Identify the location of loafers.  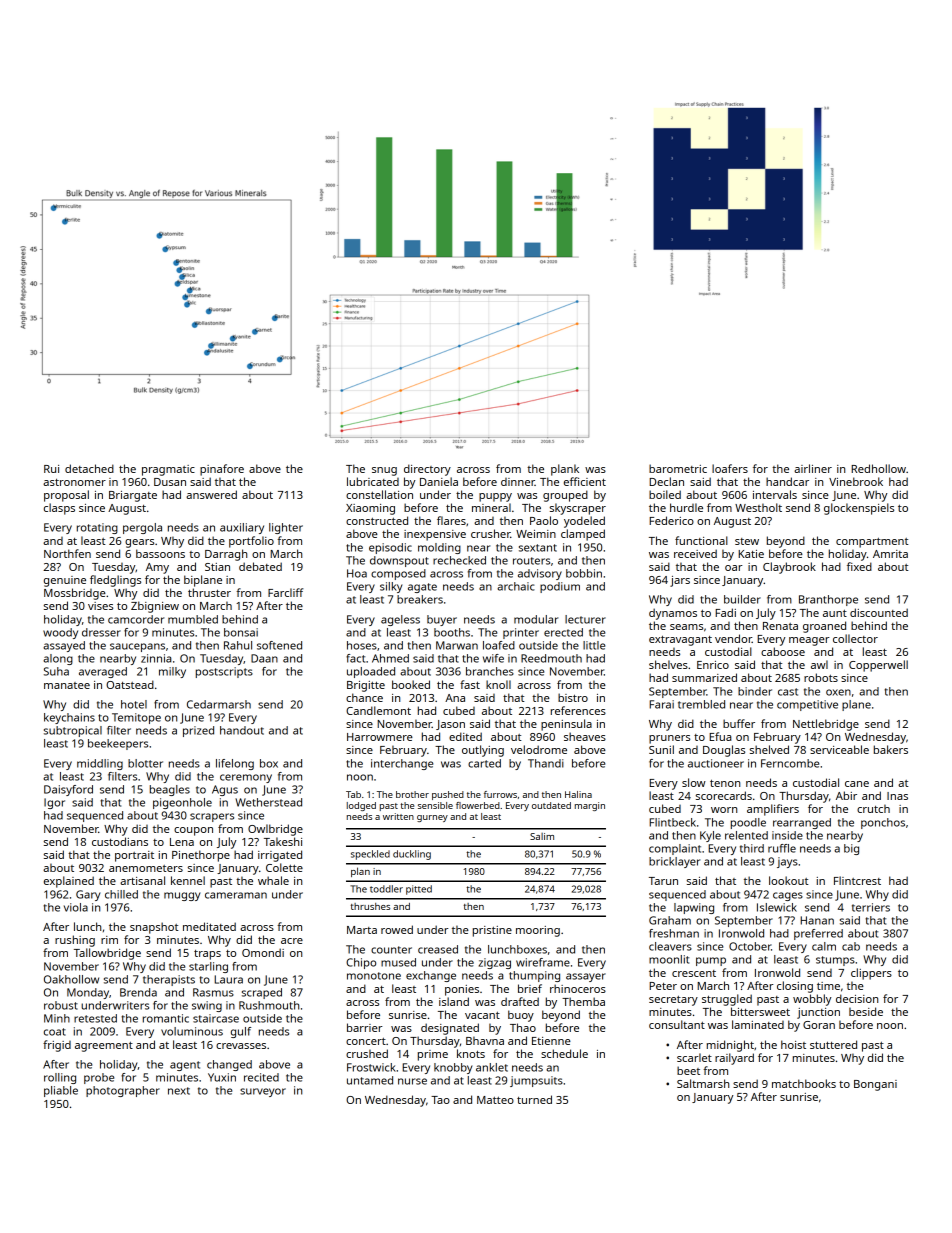
(730, 468).
